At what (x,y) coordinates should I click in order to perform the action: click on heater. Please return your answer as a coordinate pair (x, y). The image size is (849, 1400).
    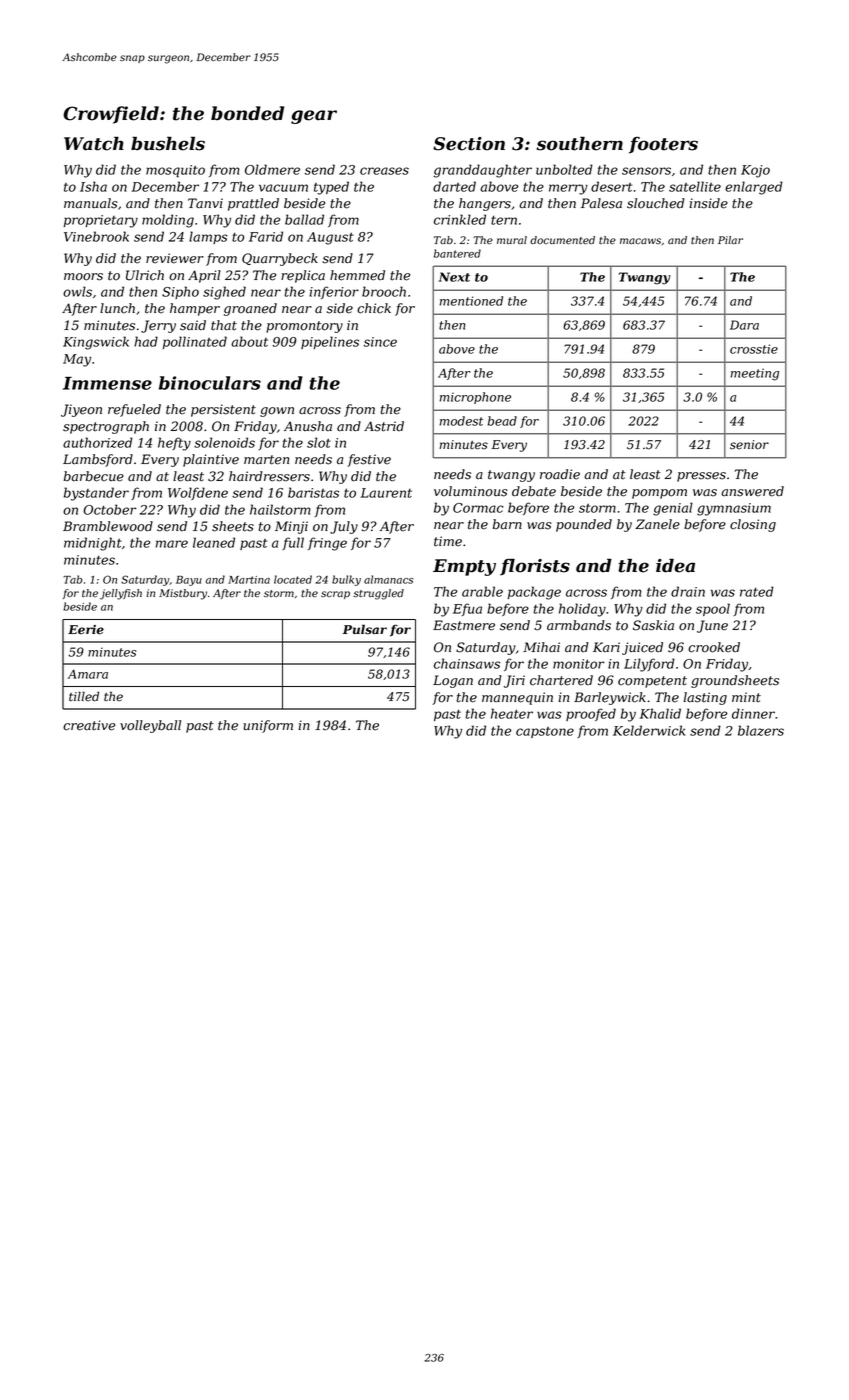
    Looking at the image, I should click on (512, 713).
